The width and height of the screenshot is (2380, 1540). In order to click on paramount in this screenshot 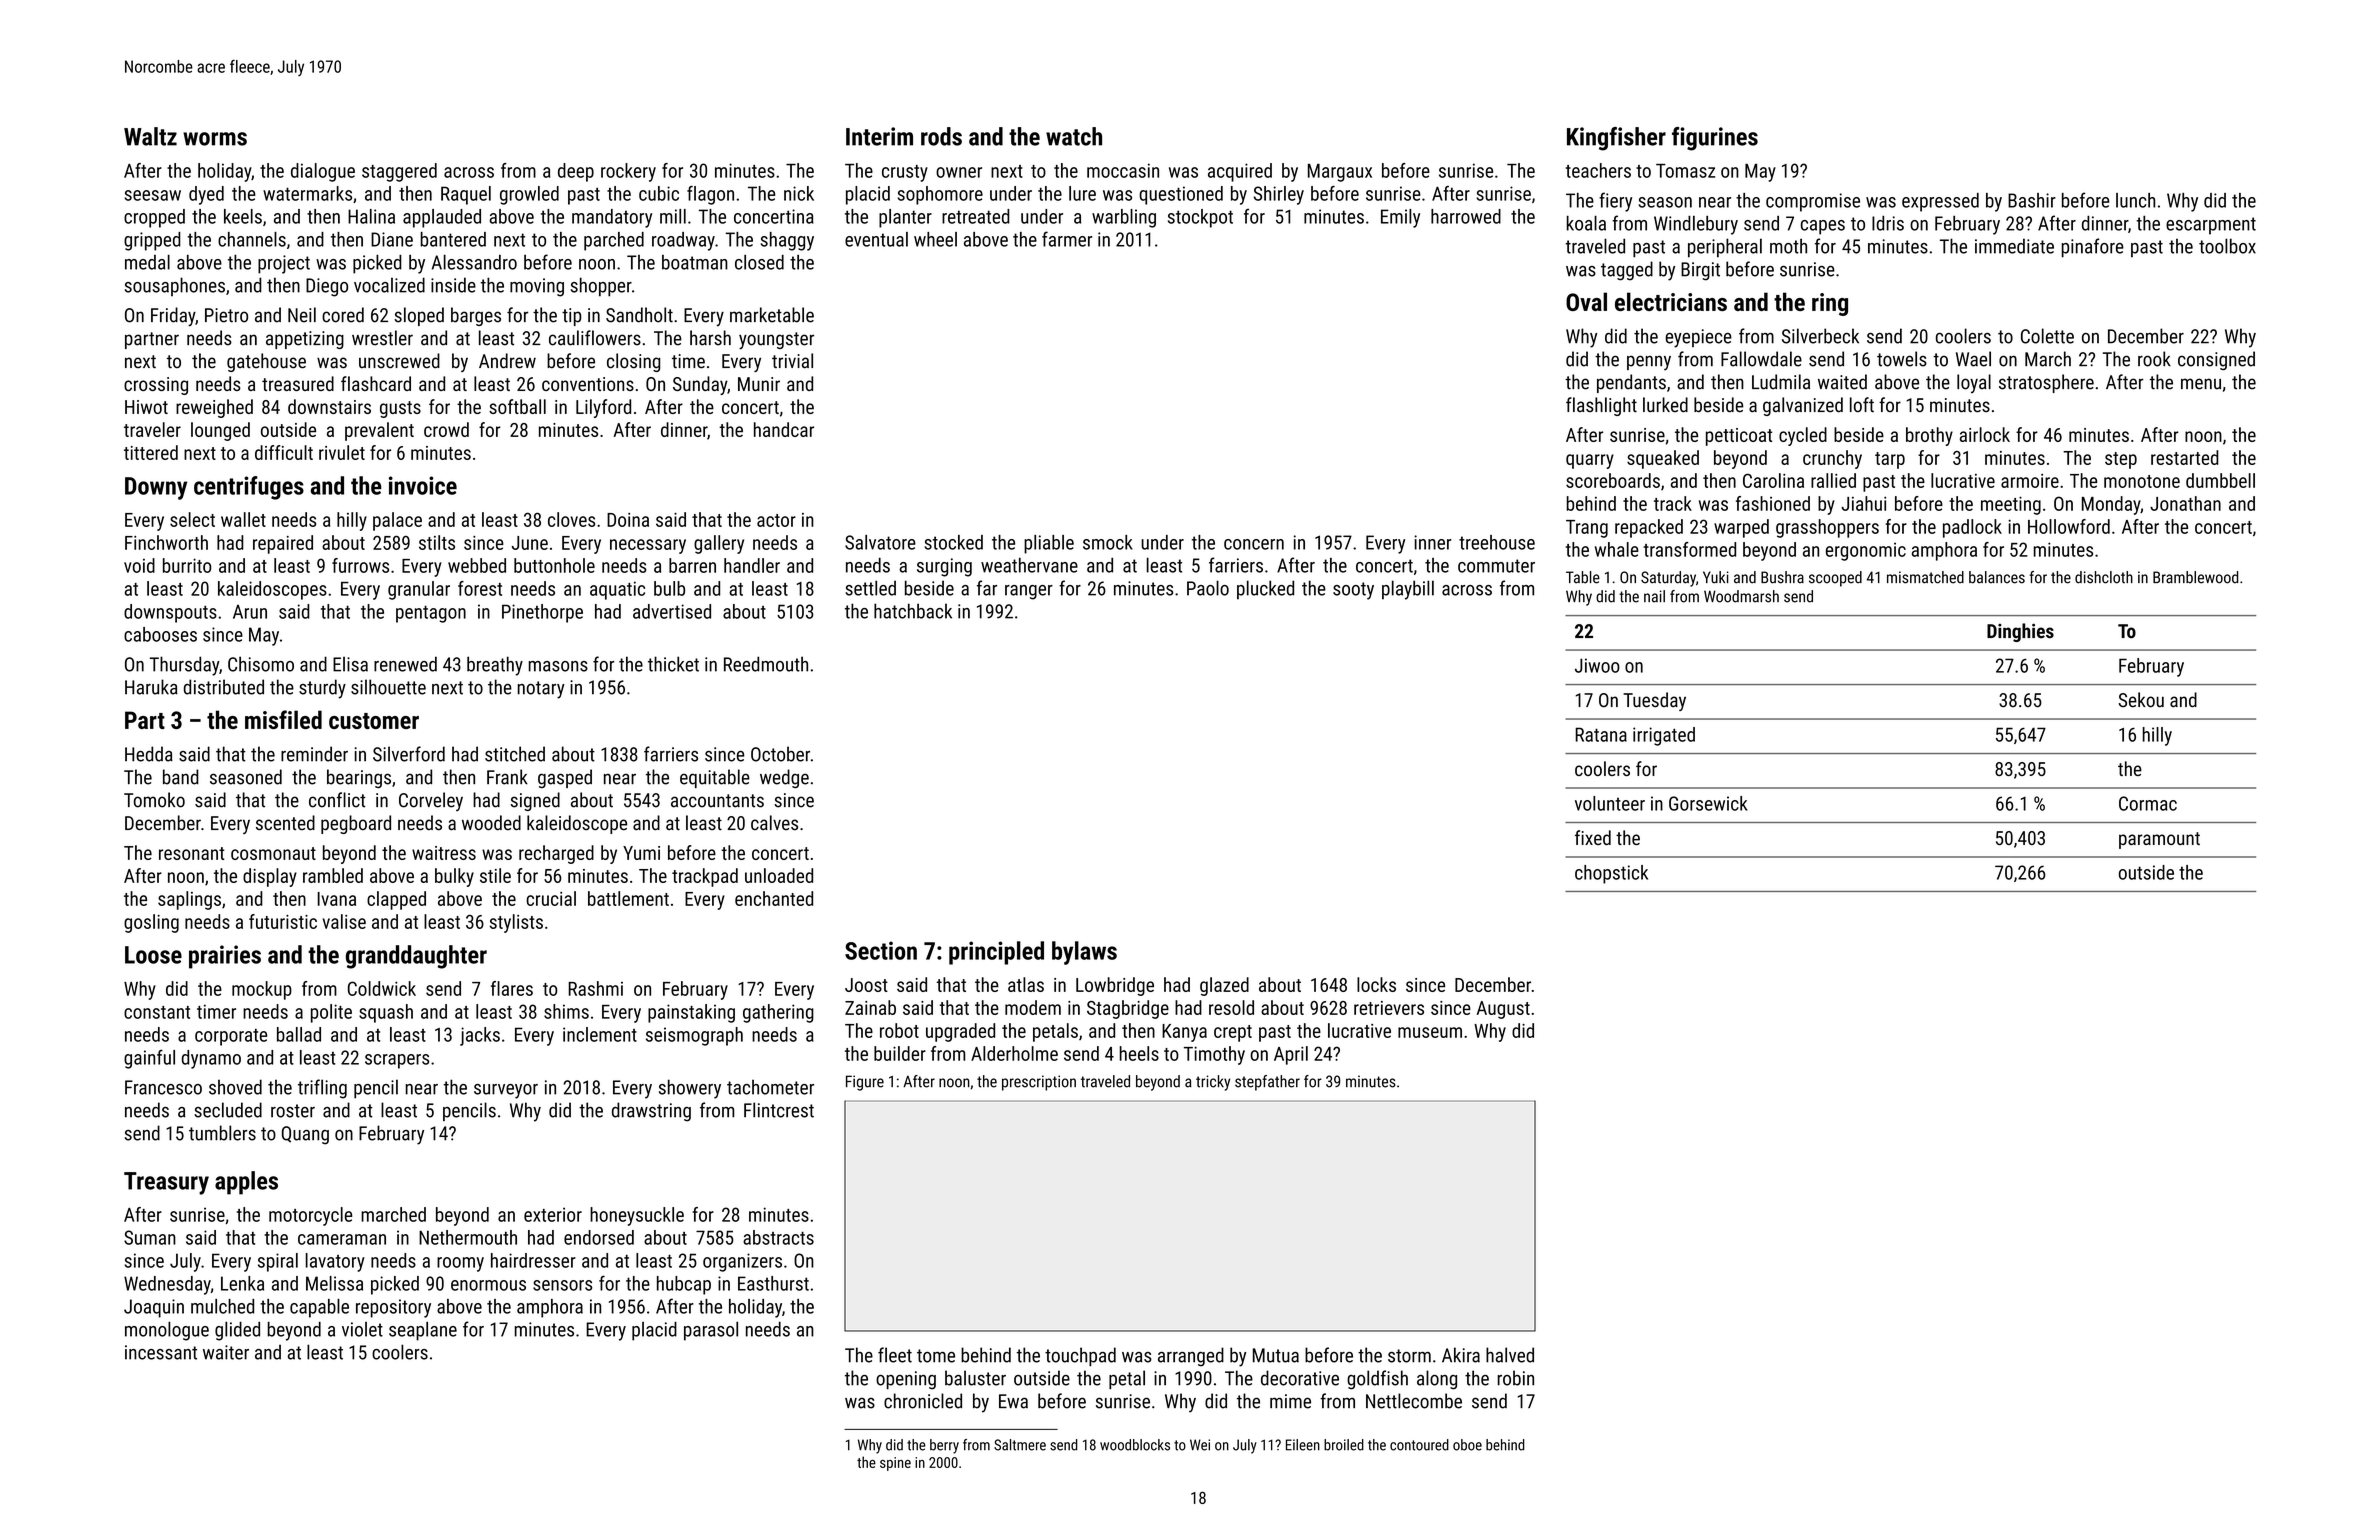, I will do `click(2159, 840)`.
